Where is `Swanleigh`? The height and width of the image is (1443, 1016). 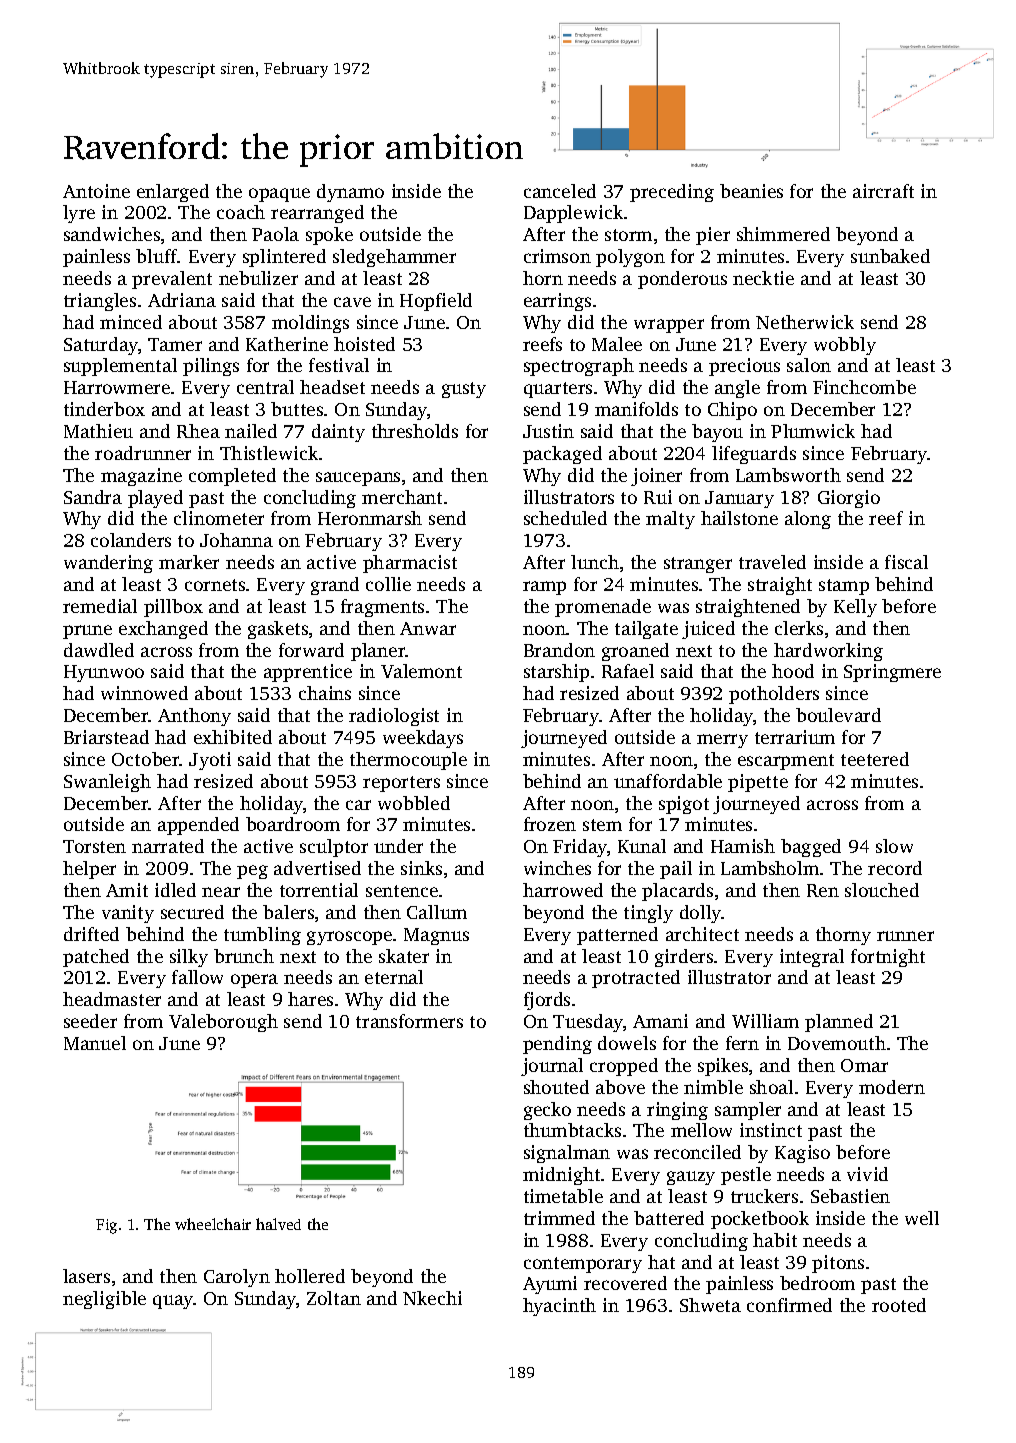 Swanleigh is located at coordinates (107, 783).
